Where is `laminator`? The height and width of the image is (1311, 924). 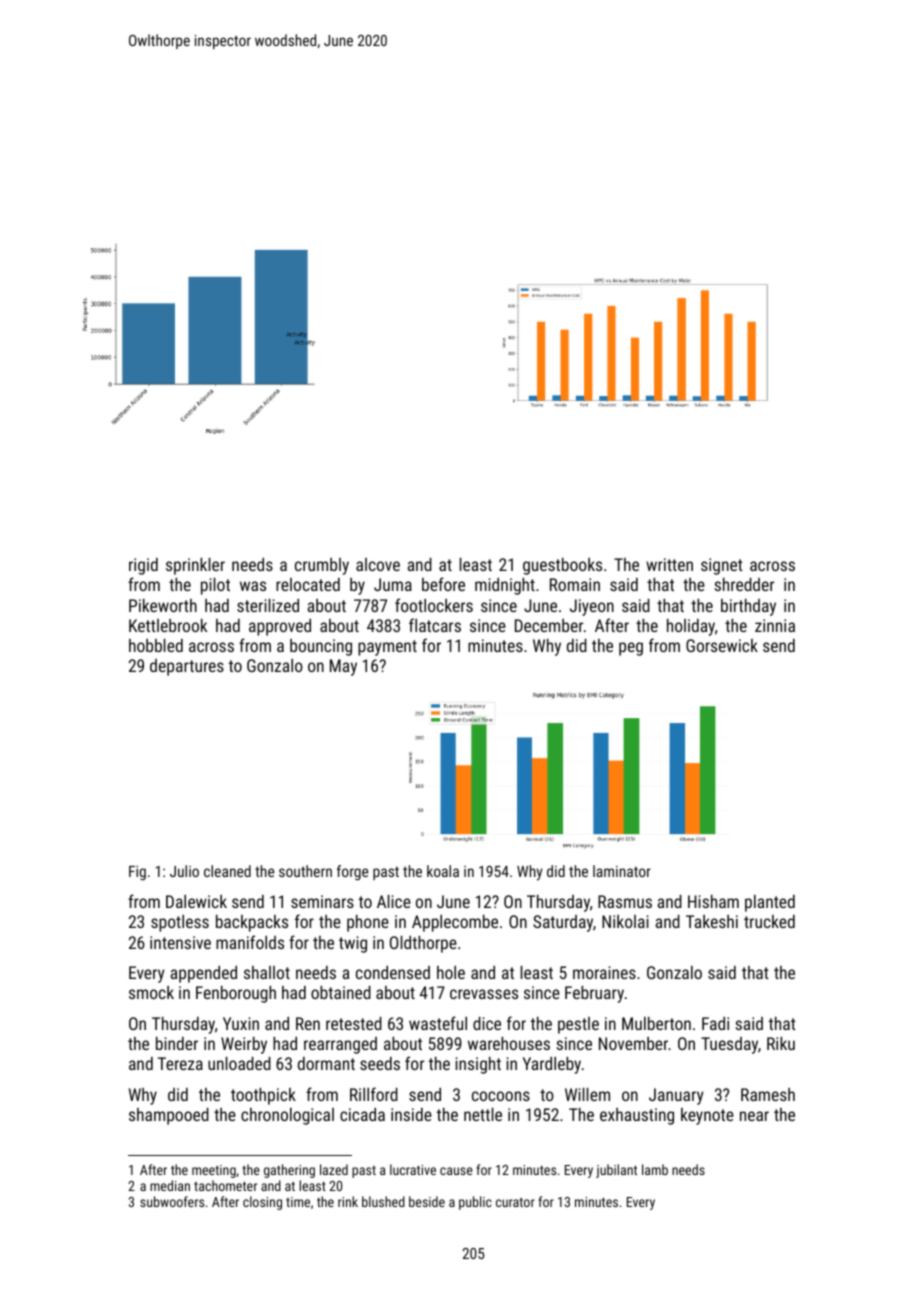
laminator is located at coordinates (622, 871).
